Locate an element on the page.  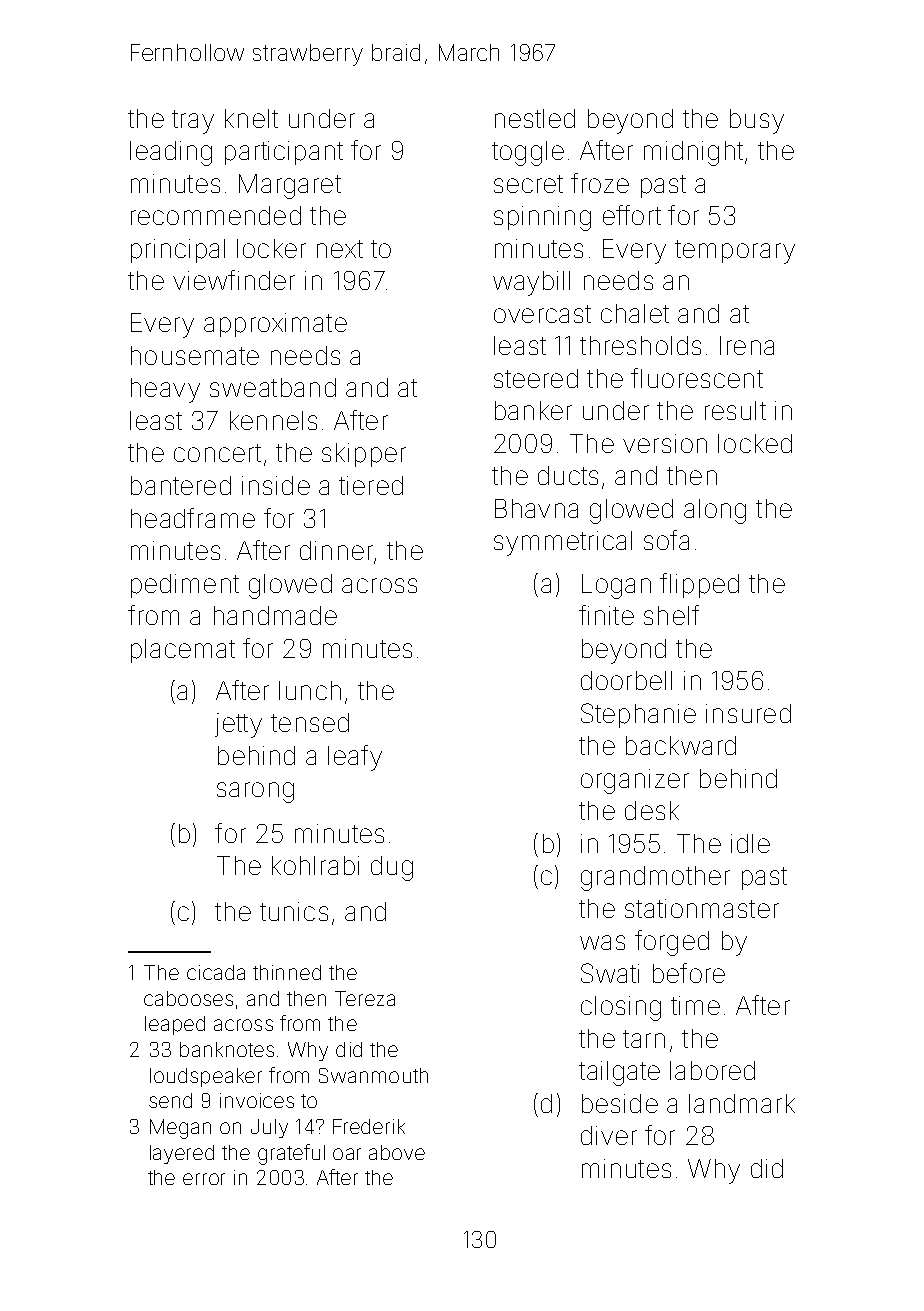
July is located at coordinates (269, 1128).
